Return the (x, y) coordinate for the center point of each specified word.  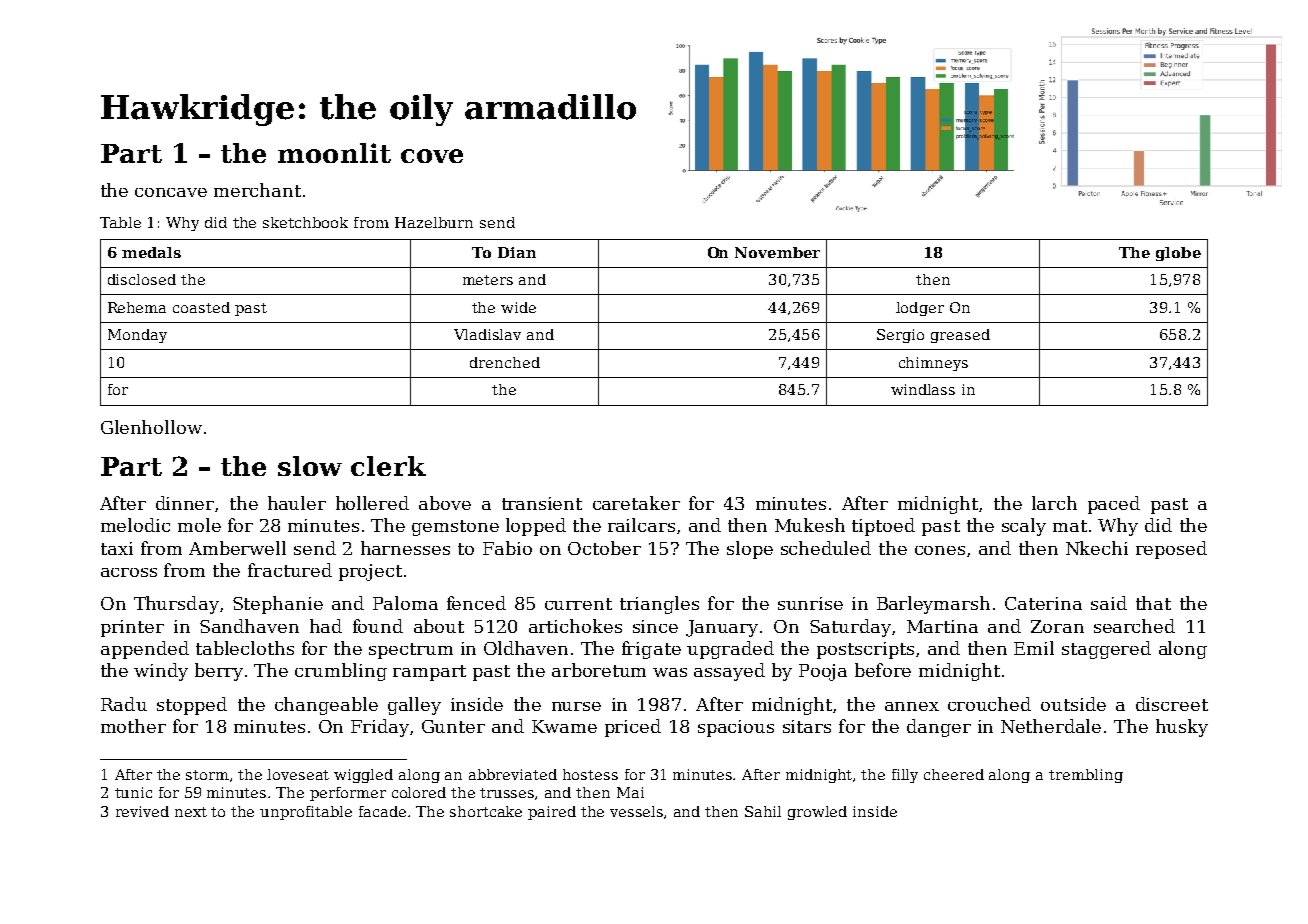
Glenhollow (151, 427)
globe (1178, 254)
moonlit (334, 153)
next (191, 812)
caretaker (636, 503)
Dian (517, 252)
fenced (476, 603)
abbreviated (513, 774)
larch (1054, 503)
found (378, 626)
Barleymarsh (933, 605)
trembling (1086, 776)
